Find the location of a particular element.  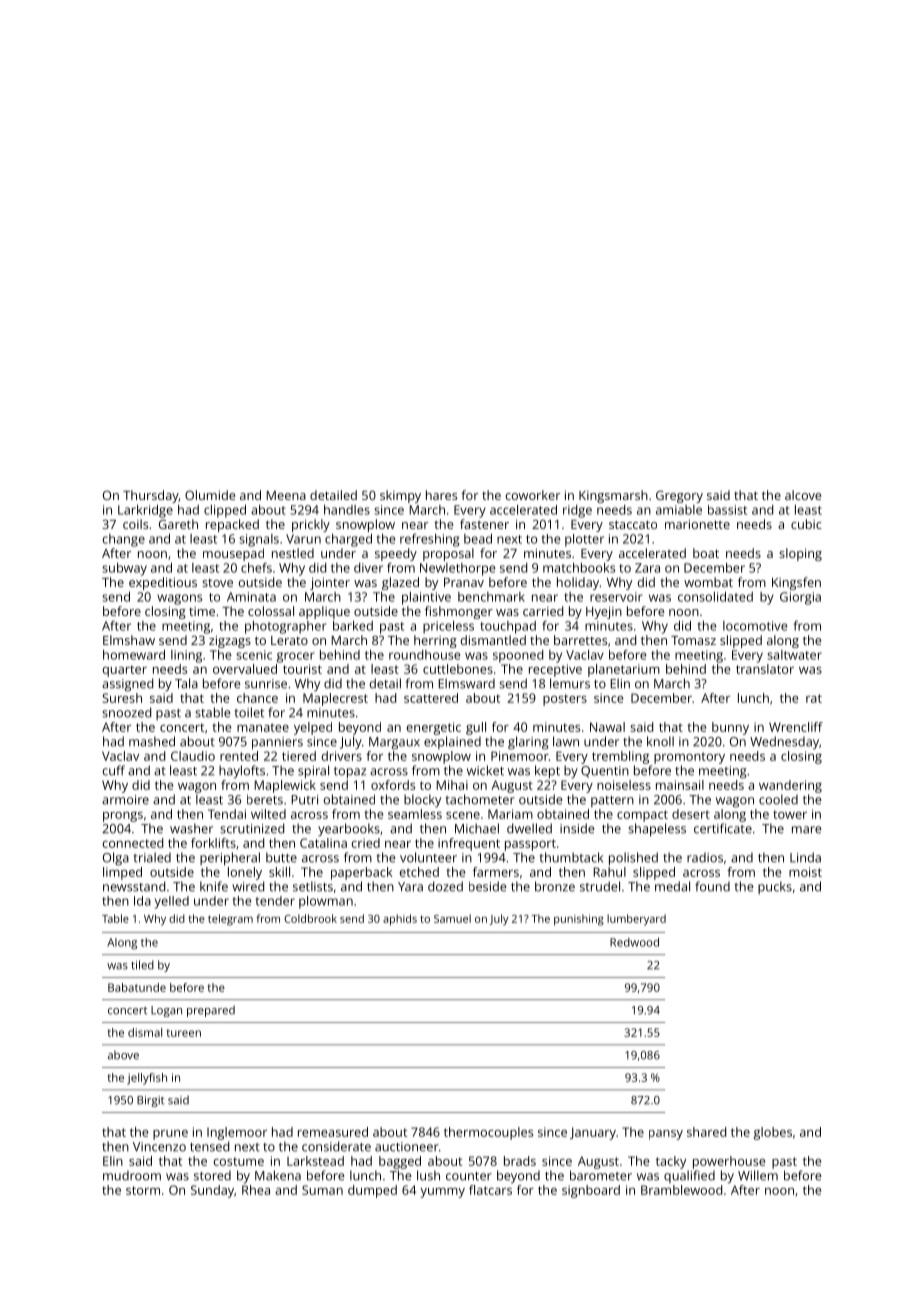

Birgit is located at coordinates (150, 1101).
